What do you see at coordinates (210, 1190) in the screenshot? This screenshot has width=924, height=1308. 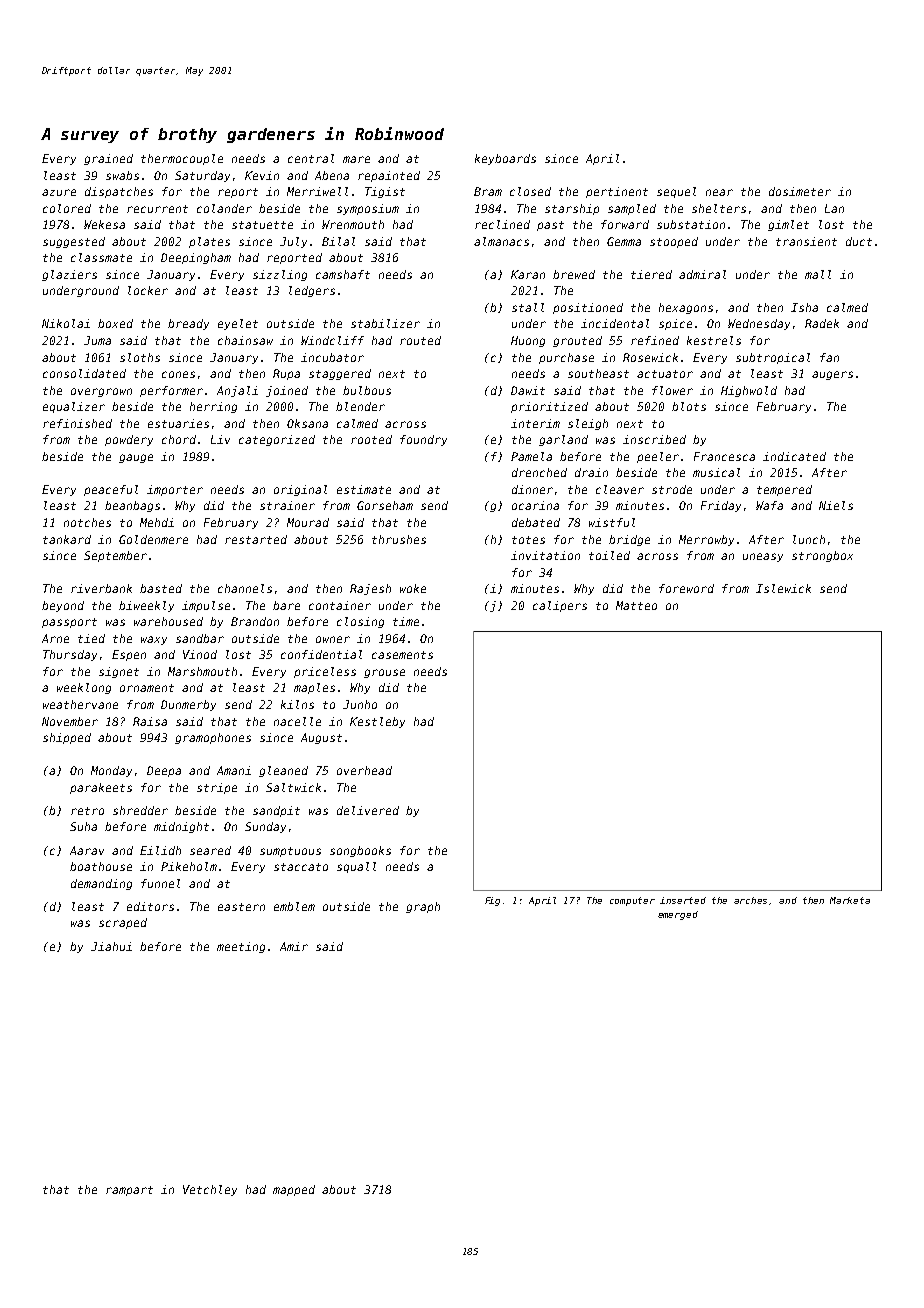 I see `Vetchley` at bounding box center [210, 1190].
